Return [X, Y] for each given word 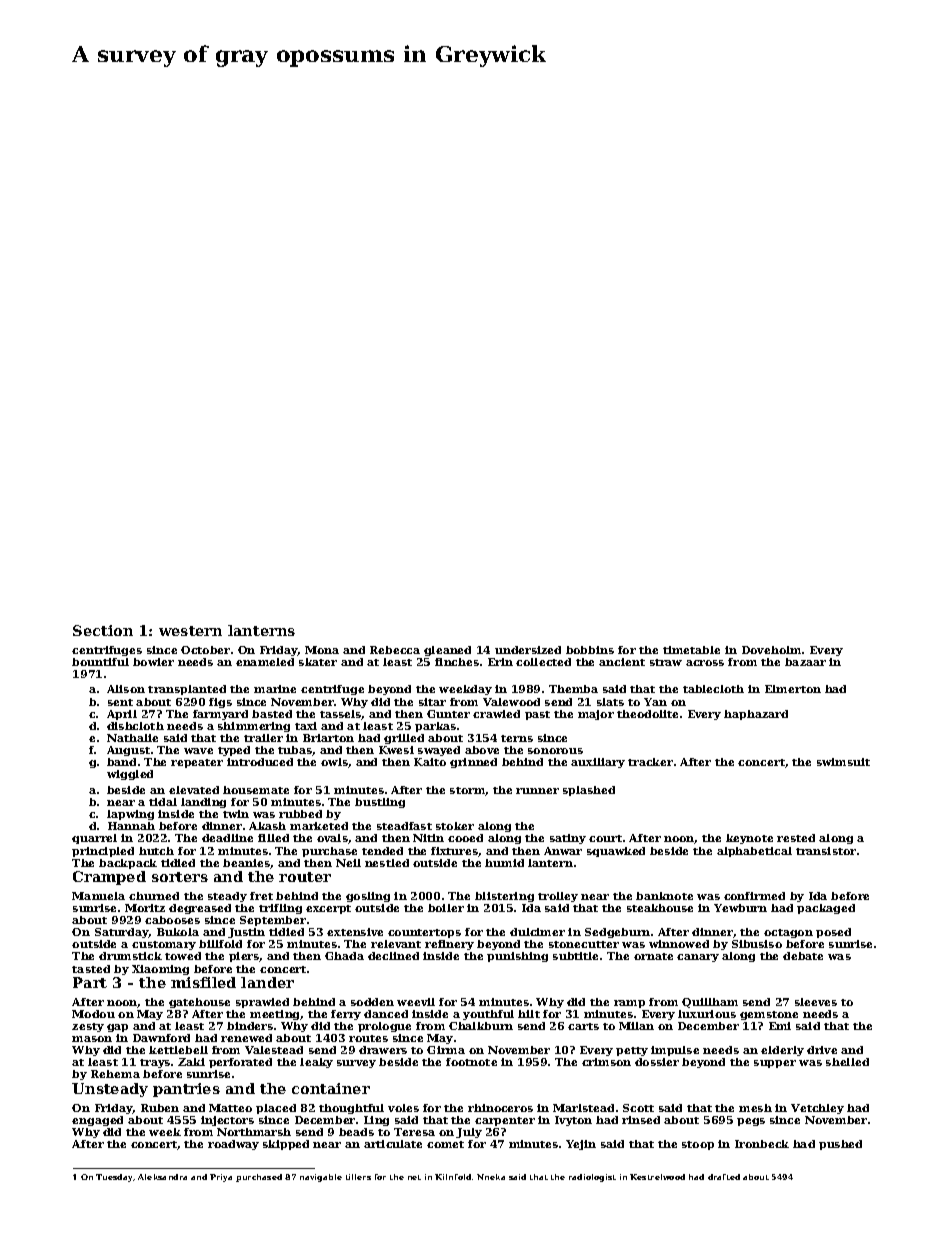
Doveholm [771, 650]
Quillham [710, 1003]
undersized [528, 650]
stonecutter [584, 944]
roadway [233, 1145]
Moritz [145, 908]
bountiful [100, 662]
